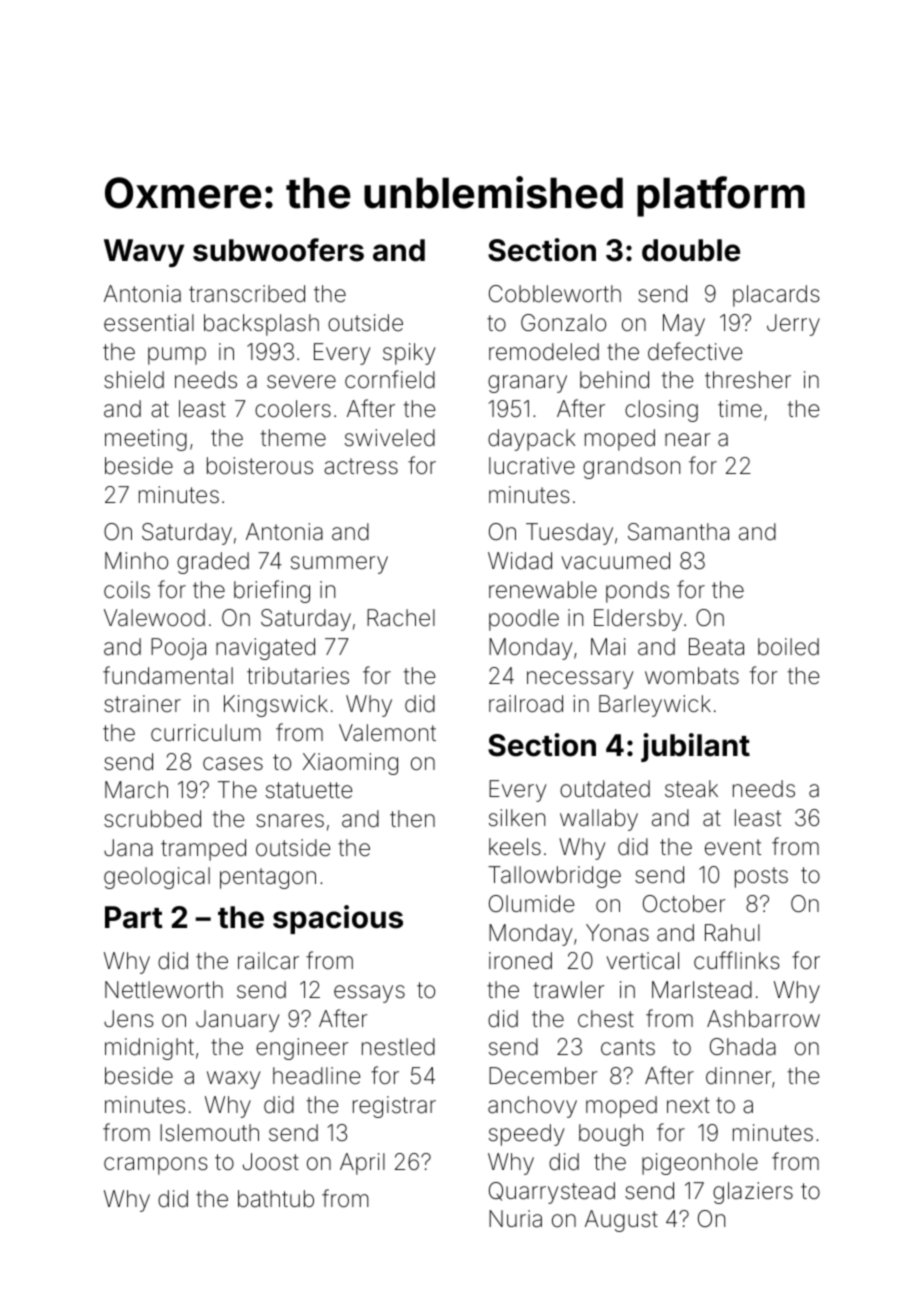  I want to click on placards, so click(776, 296).
